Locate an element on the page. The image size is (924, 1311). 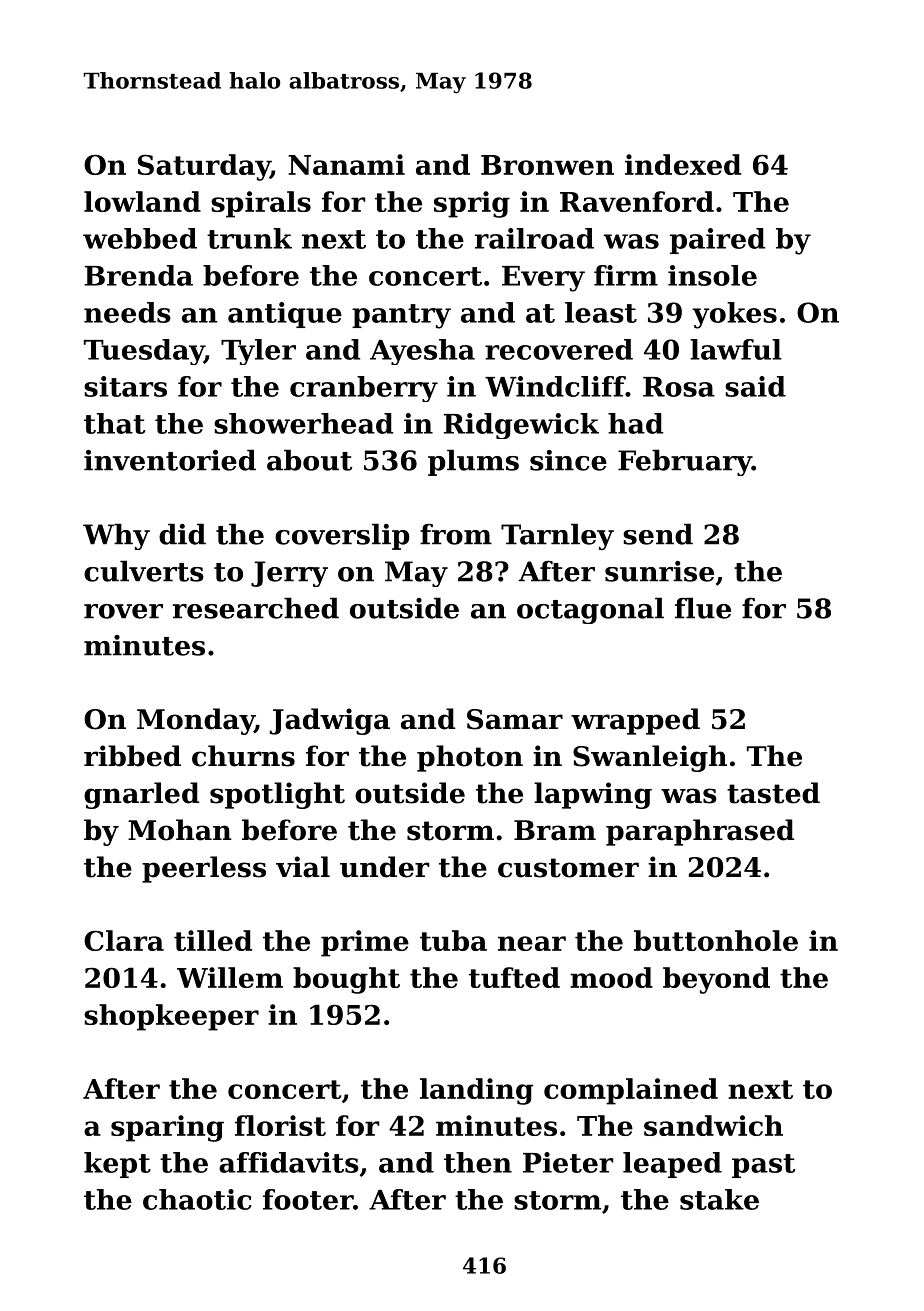
Every is located at coordinates (543, 279).
